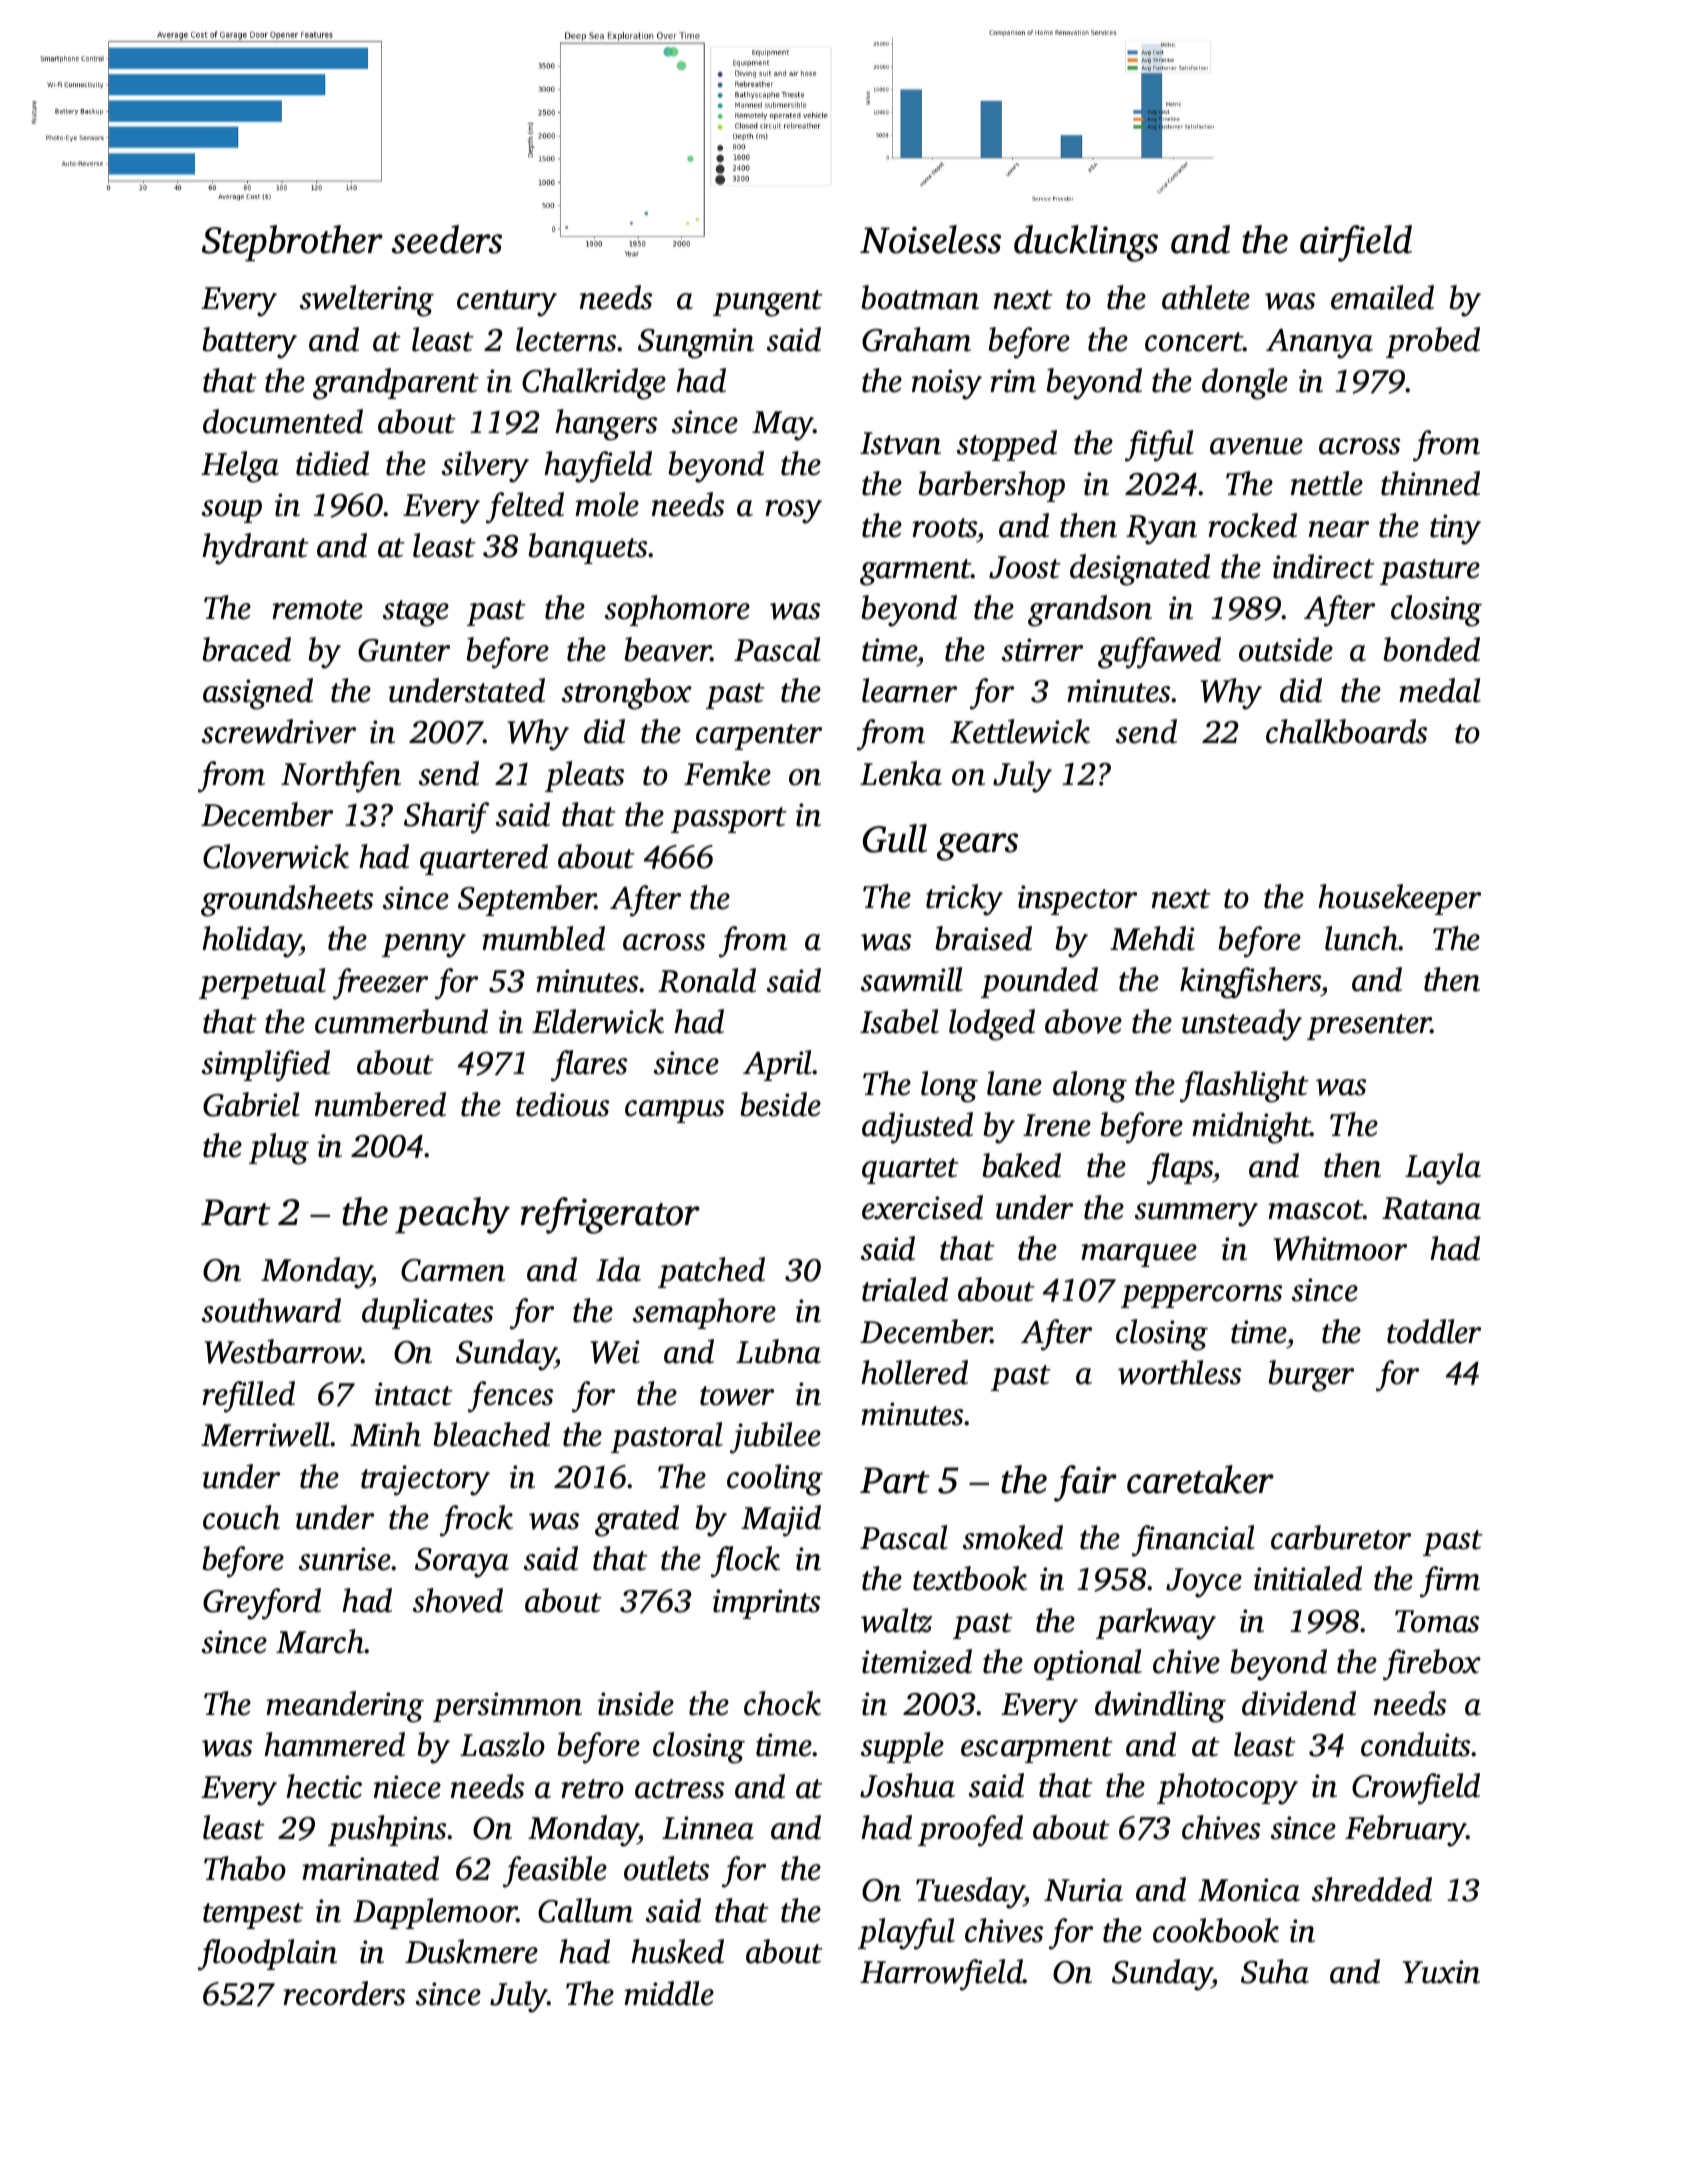  I want to click on Stepbrother, so click(292, 243).
